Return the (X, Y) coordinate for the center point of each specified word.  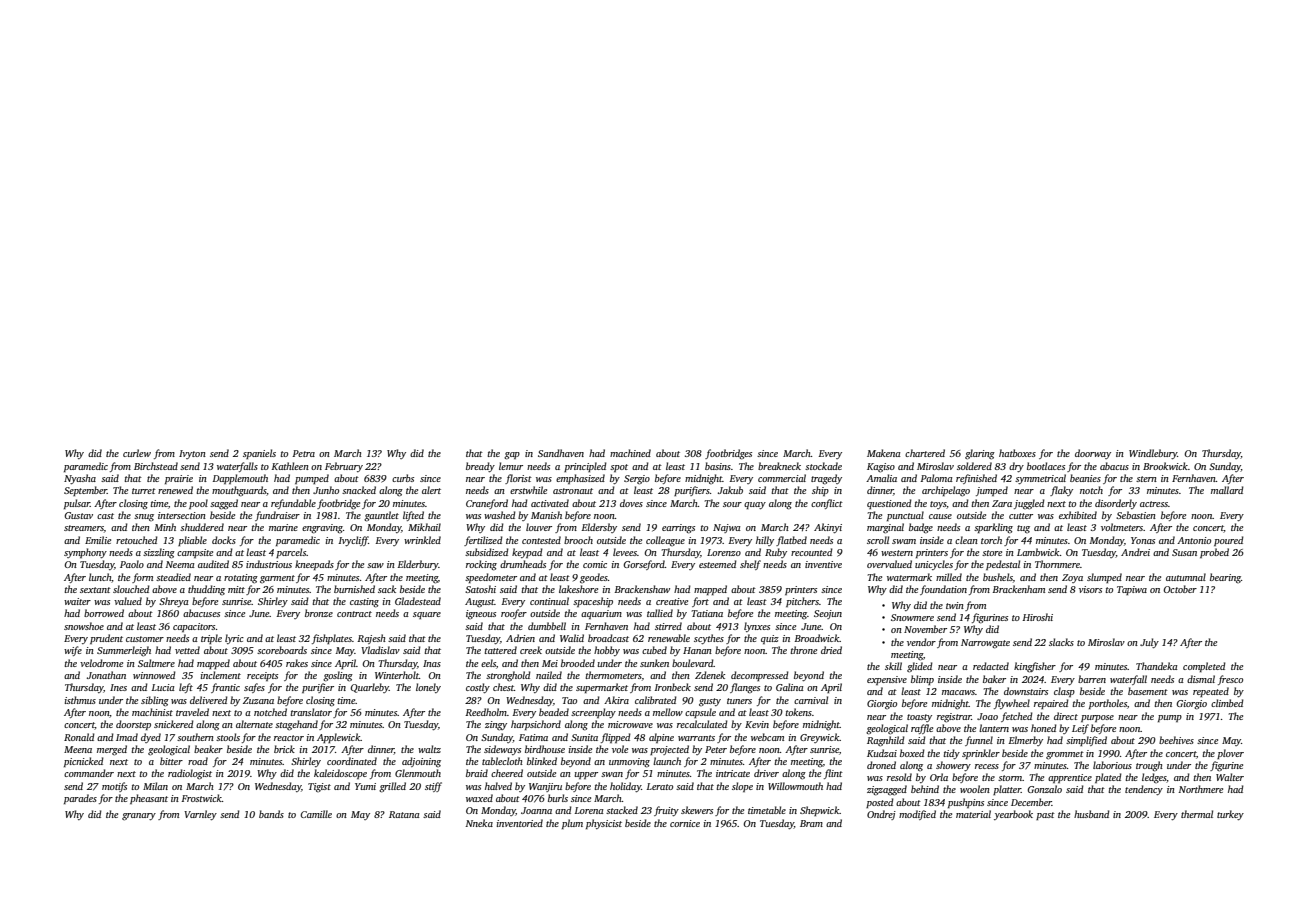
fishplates (332, 639)
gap (512, 456)
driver (766, 773)
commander (89, 773)
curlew (137, 453)
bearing (1225, 578)
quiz (770, 639)
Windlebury (1153, 454)
